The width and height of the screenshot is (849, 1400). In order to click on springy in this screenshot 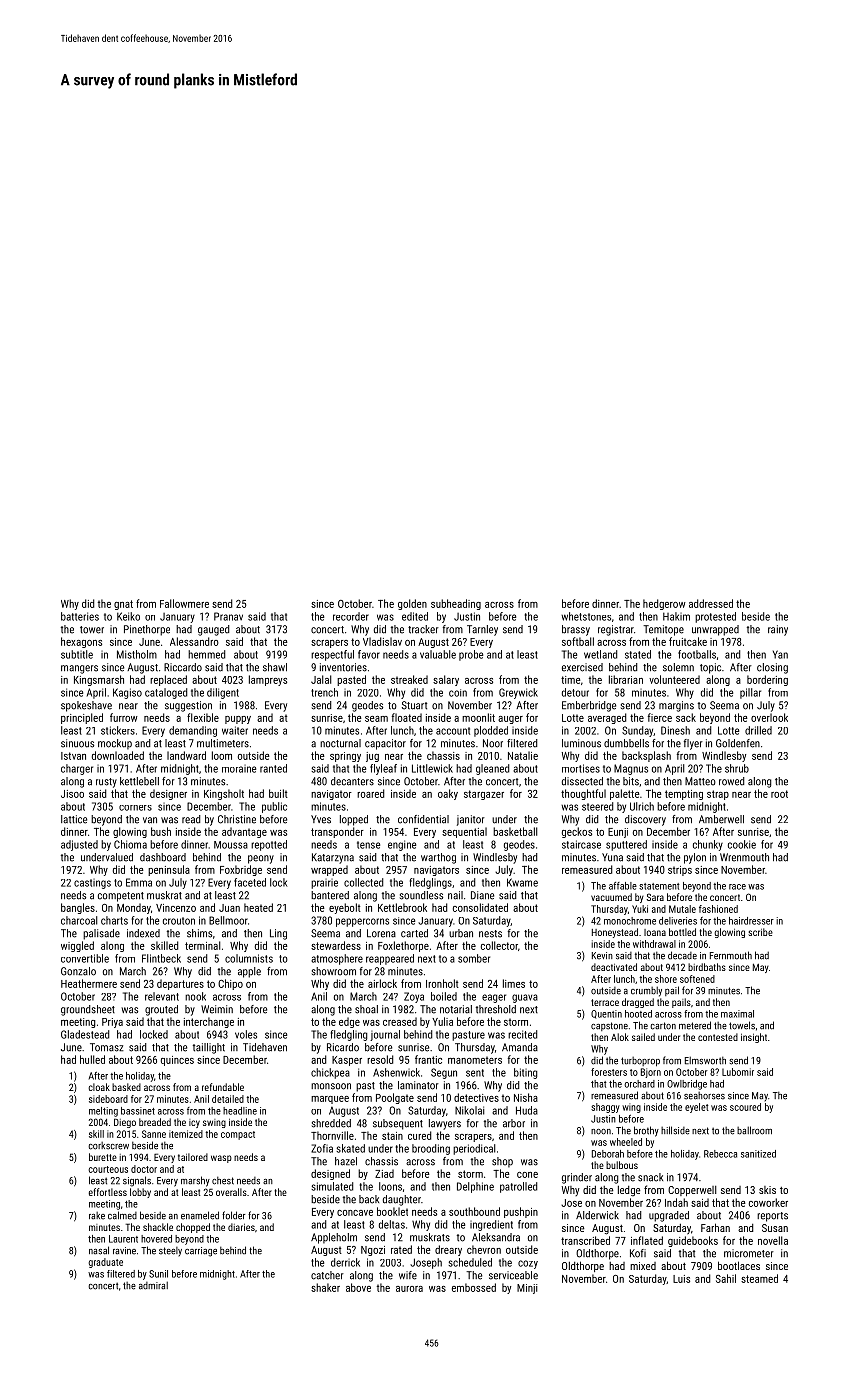, I will do `click(345, 757)`.
